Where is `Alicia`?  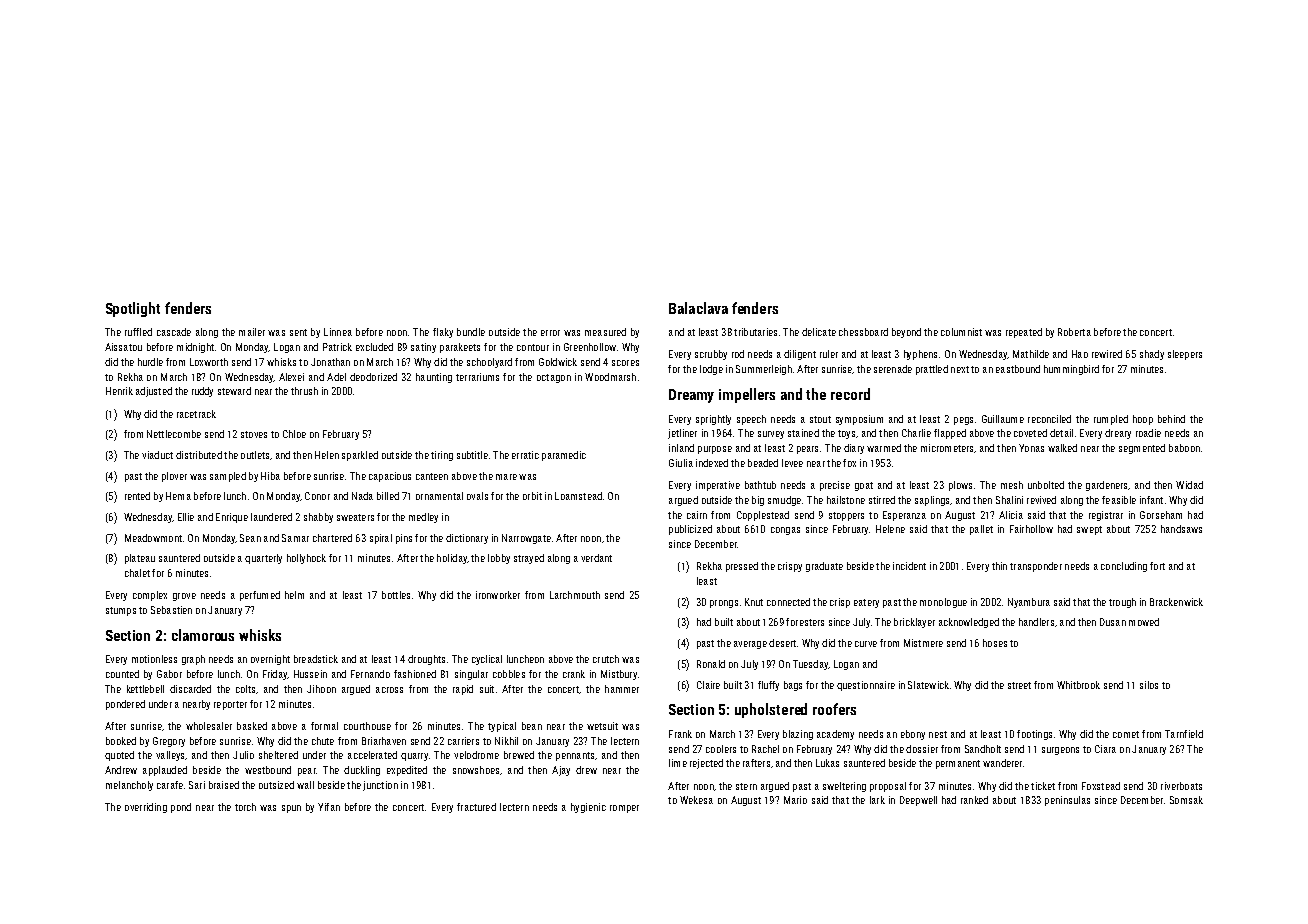 Alicia is located at coordinates (1011, 515).
